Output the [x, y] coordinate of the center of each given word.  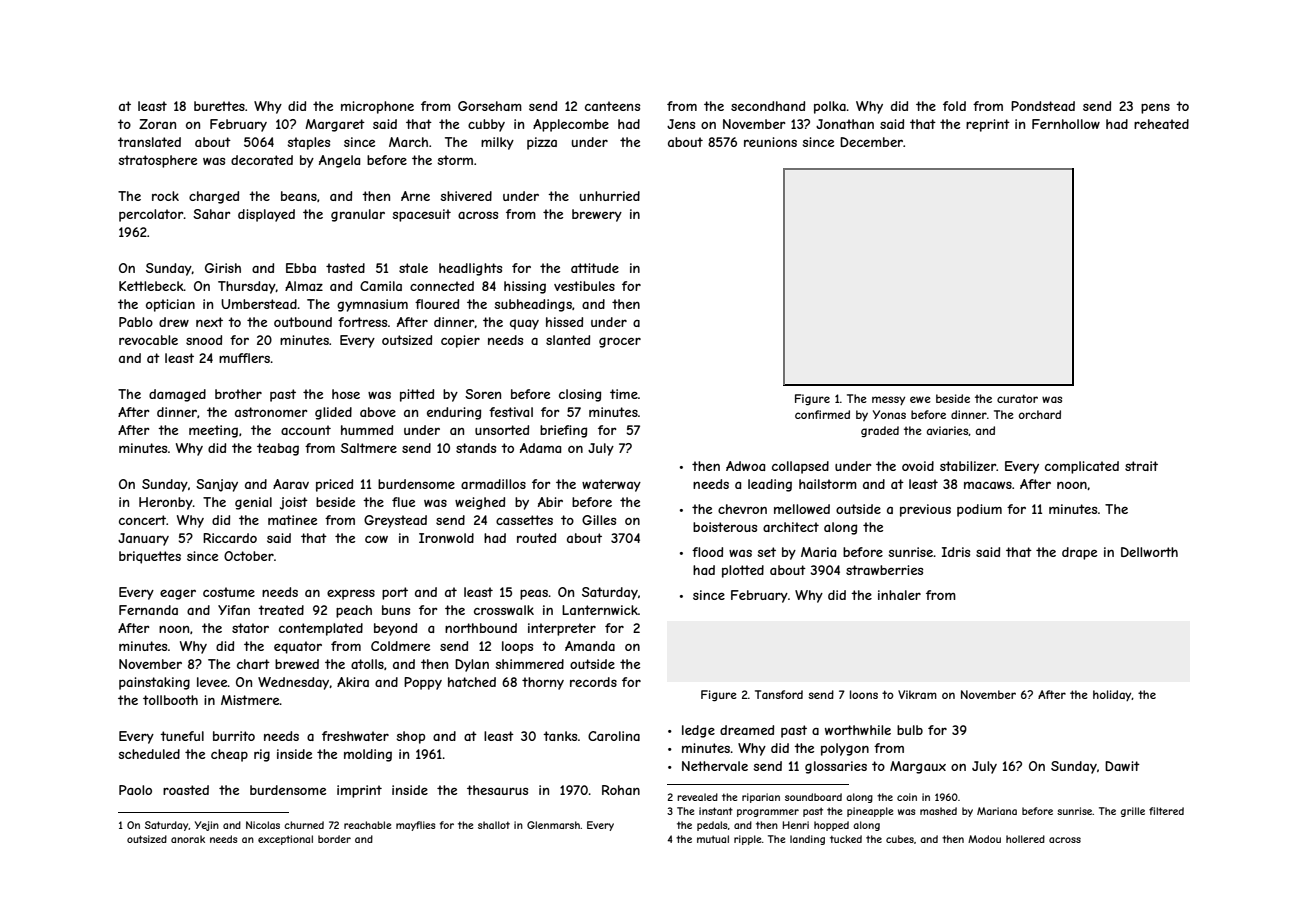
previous [925, 510]
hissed [564, 322]
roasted [186, 790]
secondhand [768, 106]
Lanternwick [600, 610]
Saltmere [369, 448]
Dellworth [1149, 552]
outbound [303, 322]
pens [1155, 108]
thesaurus [497, 790]
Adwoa [745, 466]
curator [1017, 398]
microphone [377, 107]
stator [250, 628]
